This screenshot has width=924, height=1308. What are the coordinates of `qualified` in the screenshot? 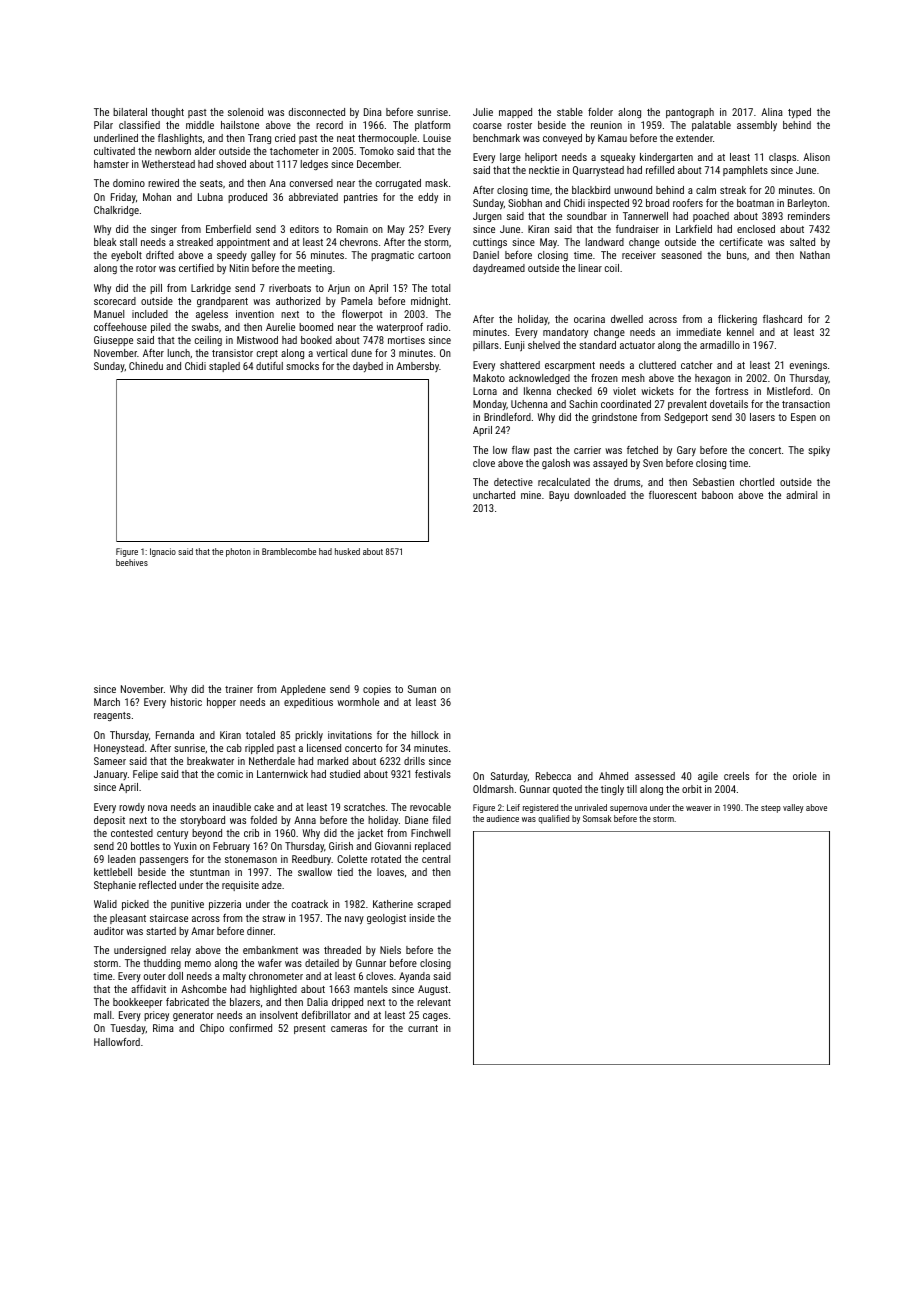 It's located at (553, 819).
